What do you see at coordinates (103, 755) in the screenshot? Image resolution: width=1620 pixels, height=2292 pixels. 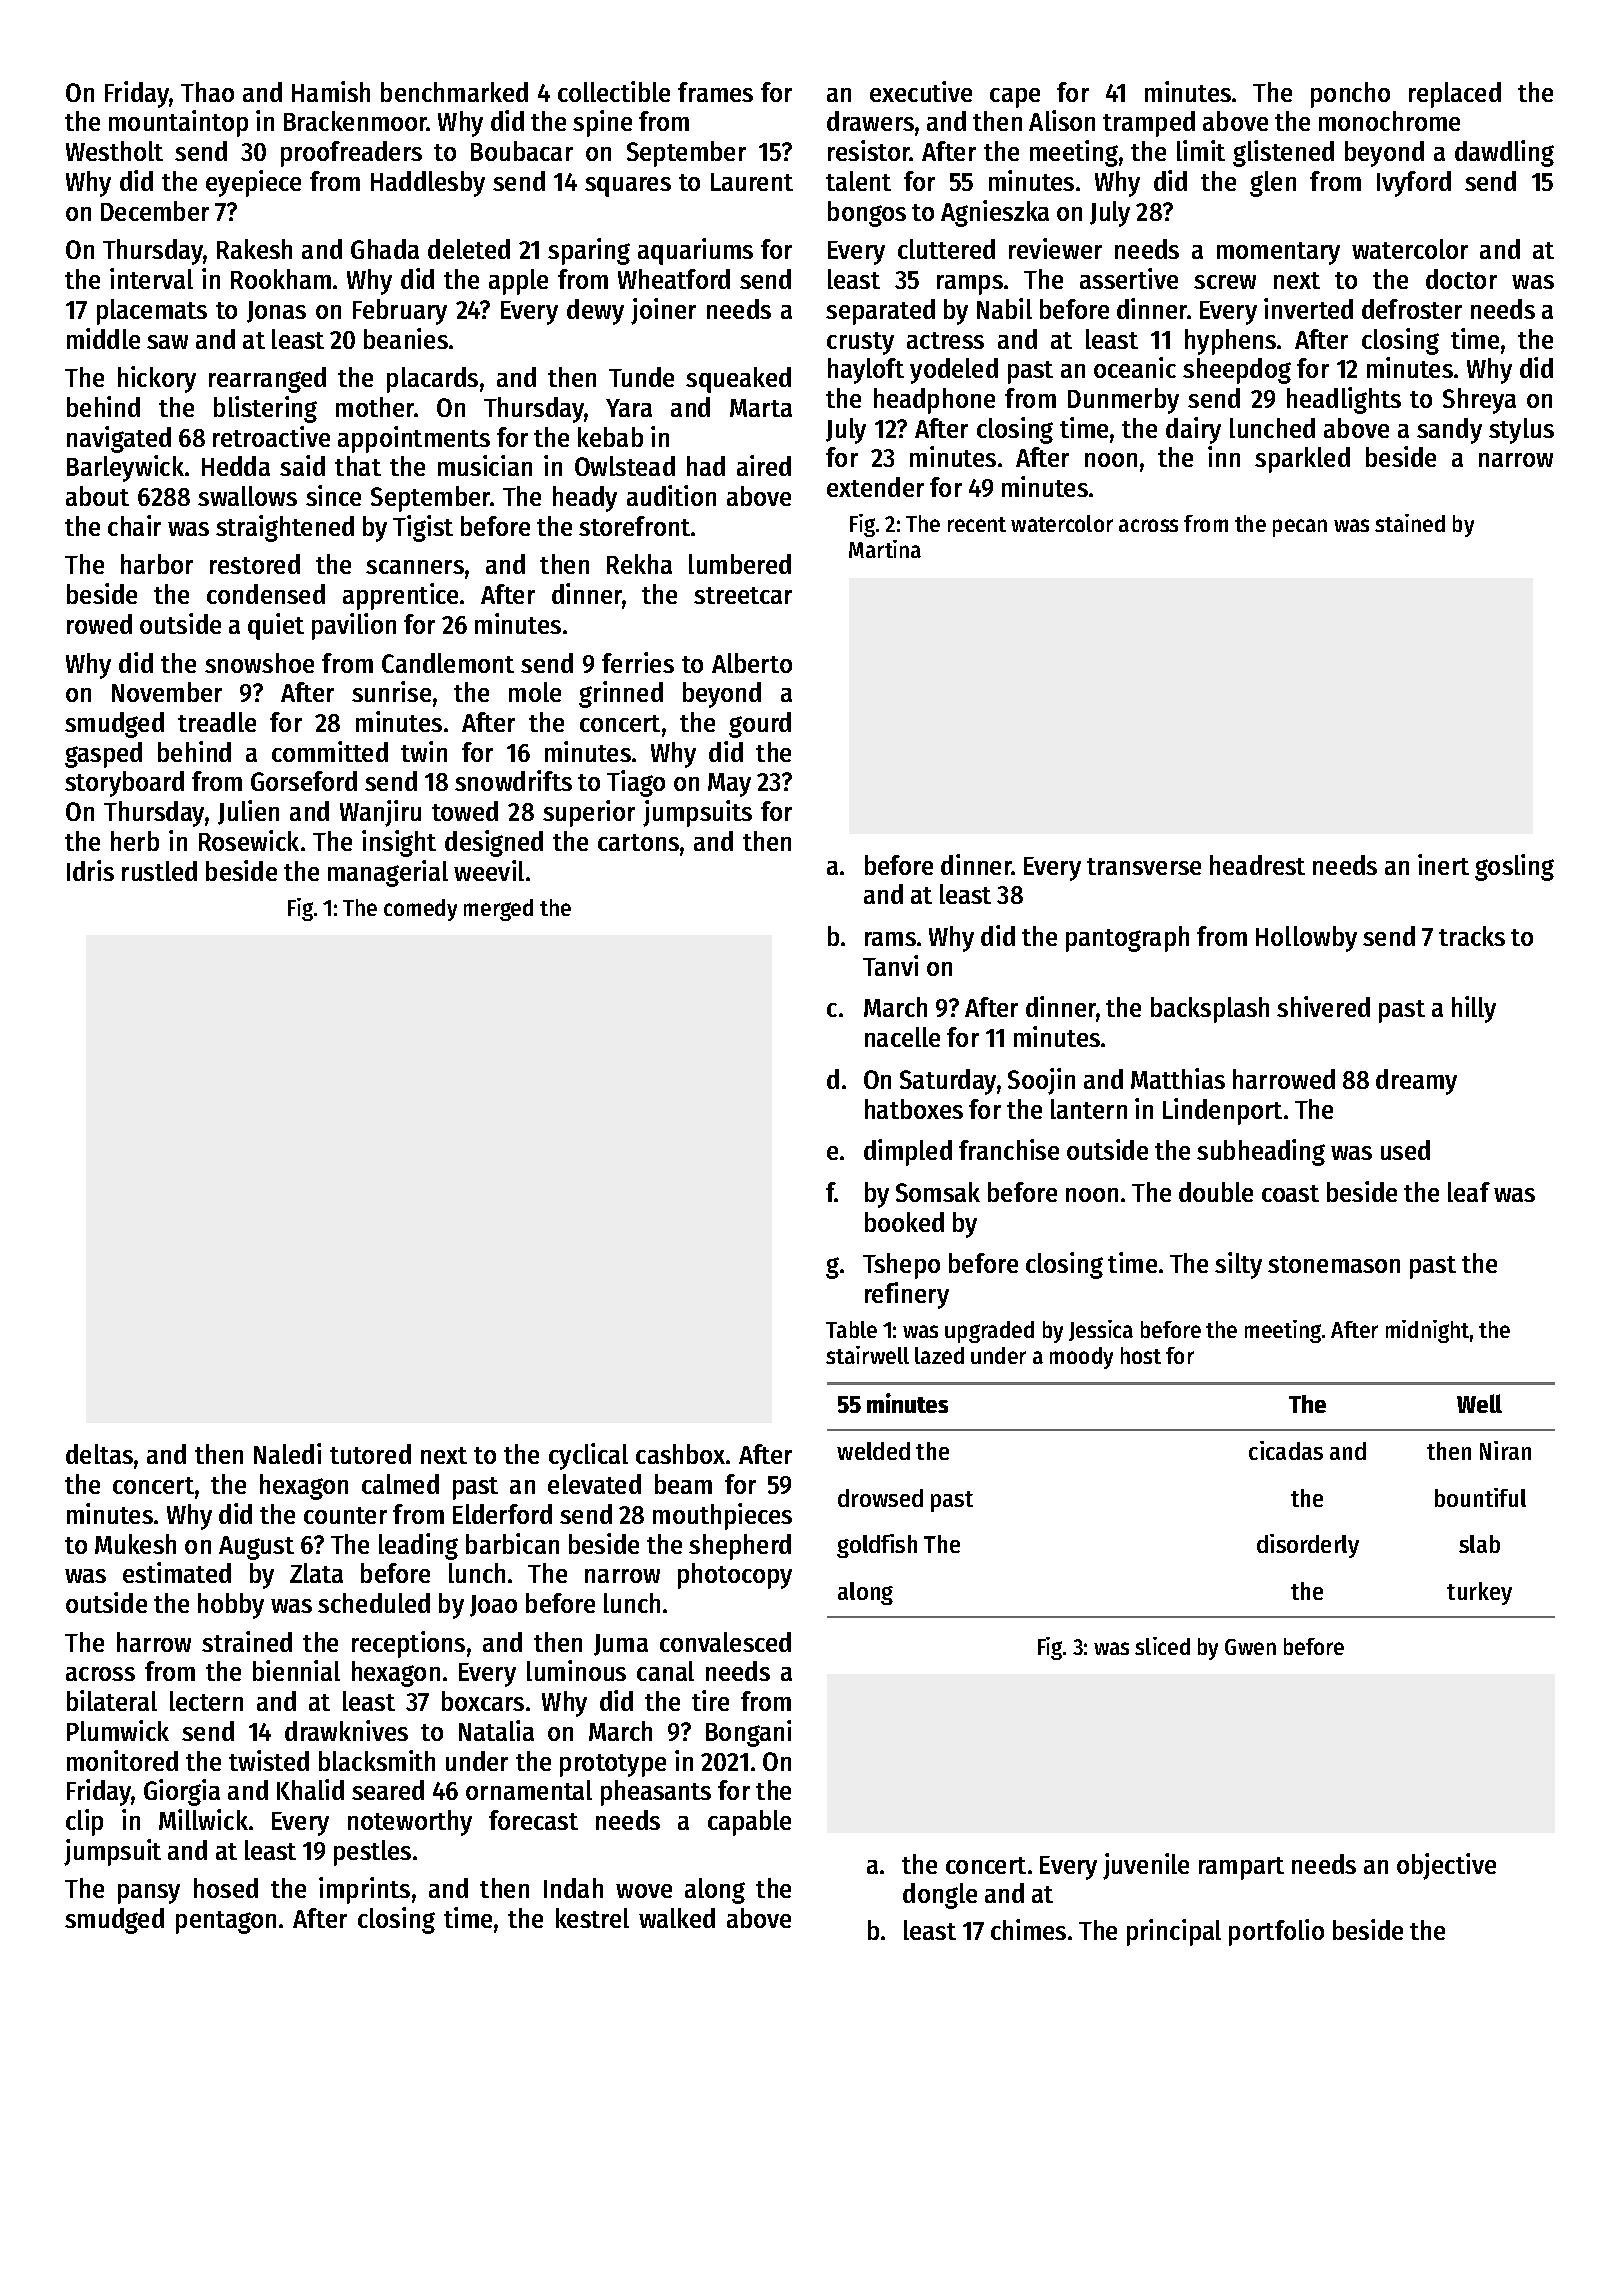 I see `gasped` at bounding box center [103, 755].
